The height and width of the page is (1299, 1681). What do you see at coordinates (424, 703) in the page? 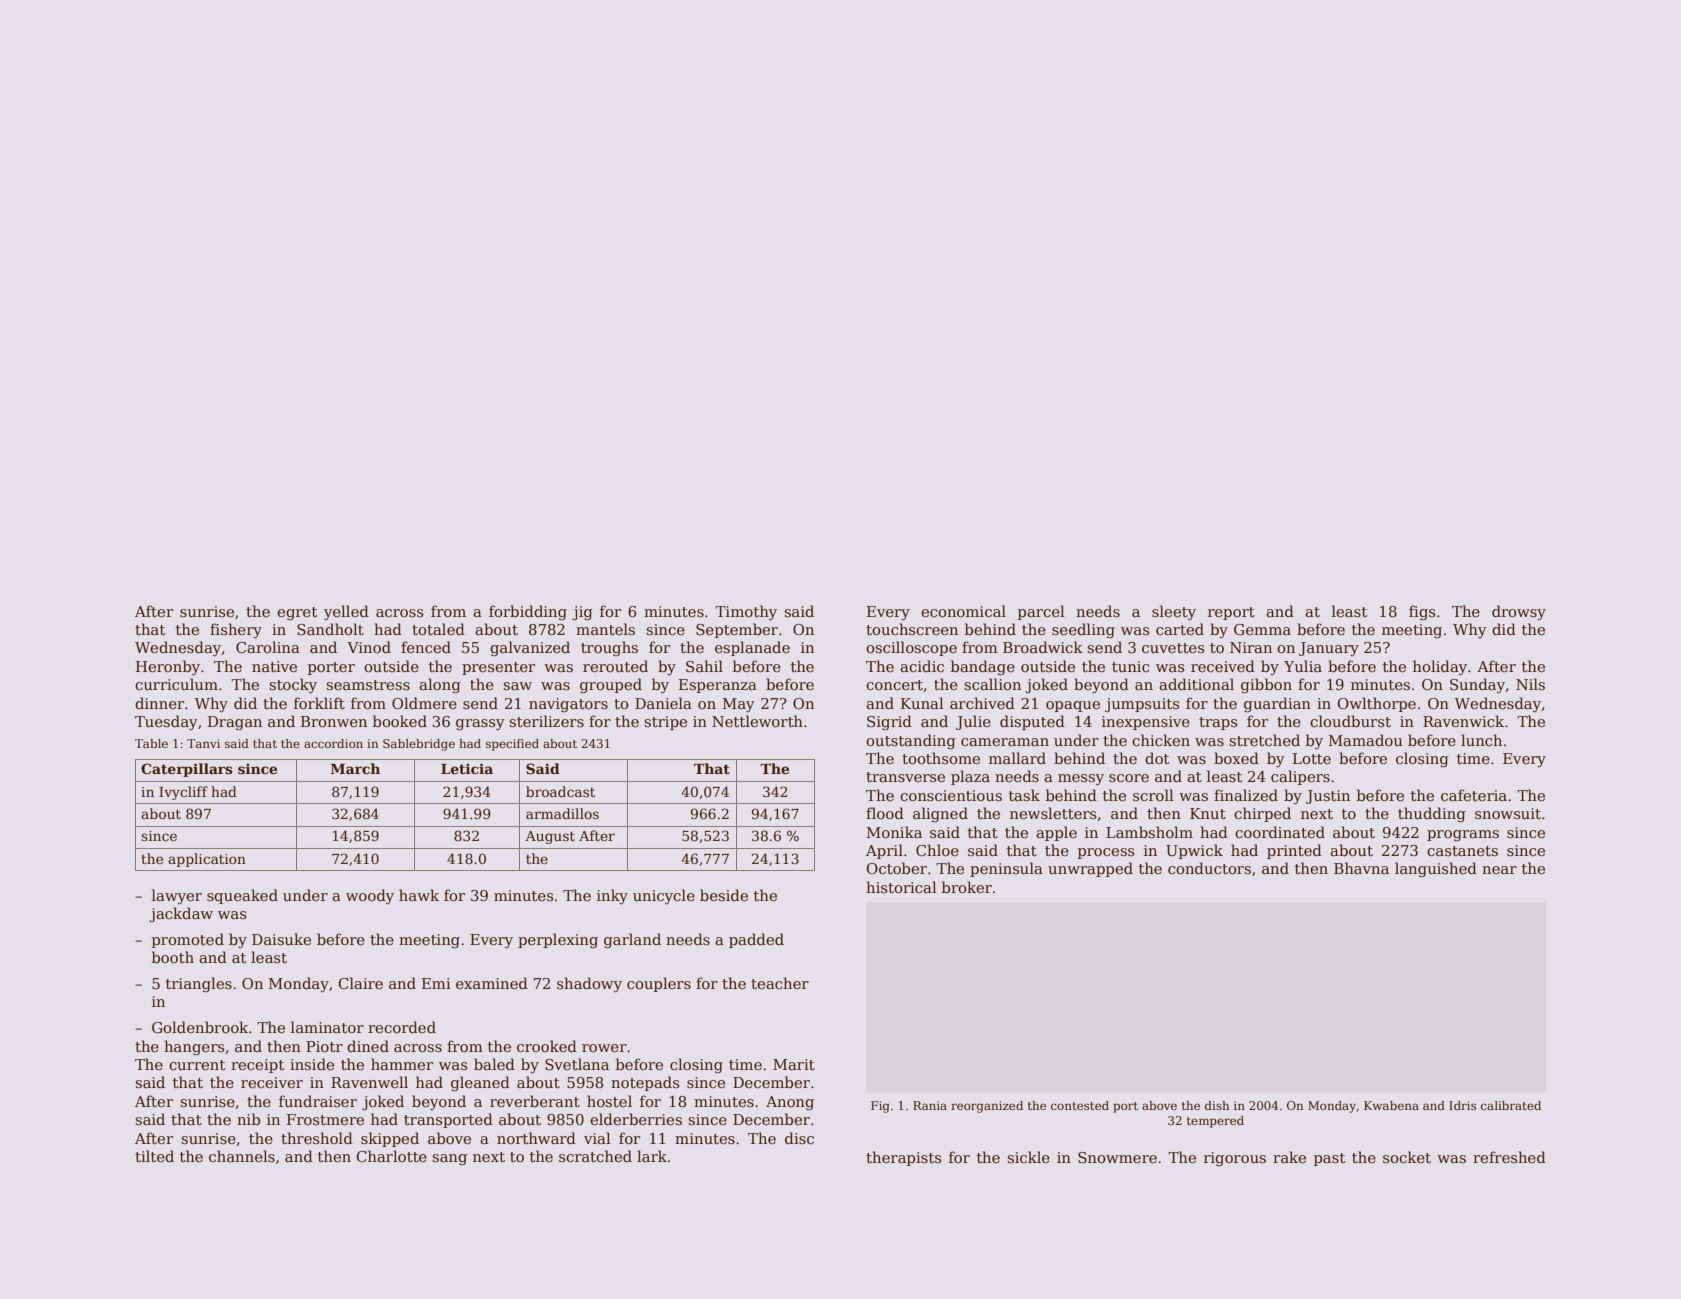
I see `Oldmere` at bounding box center [424, 703].
